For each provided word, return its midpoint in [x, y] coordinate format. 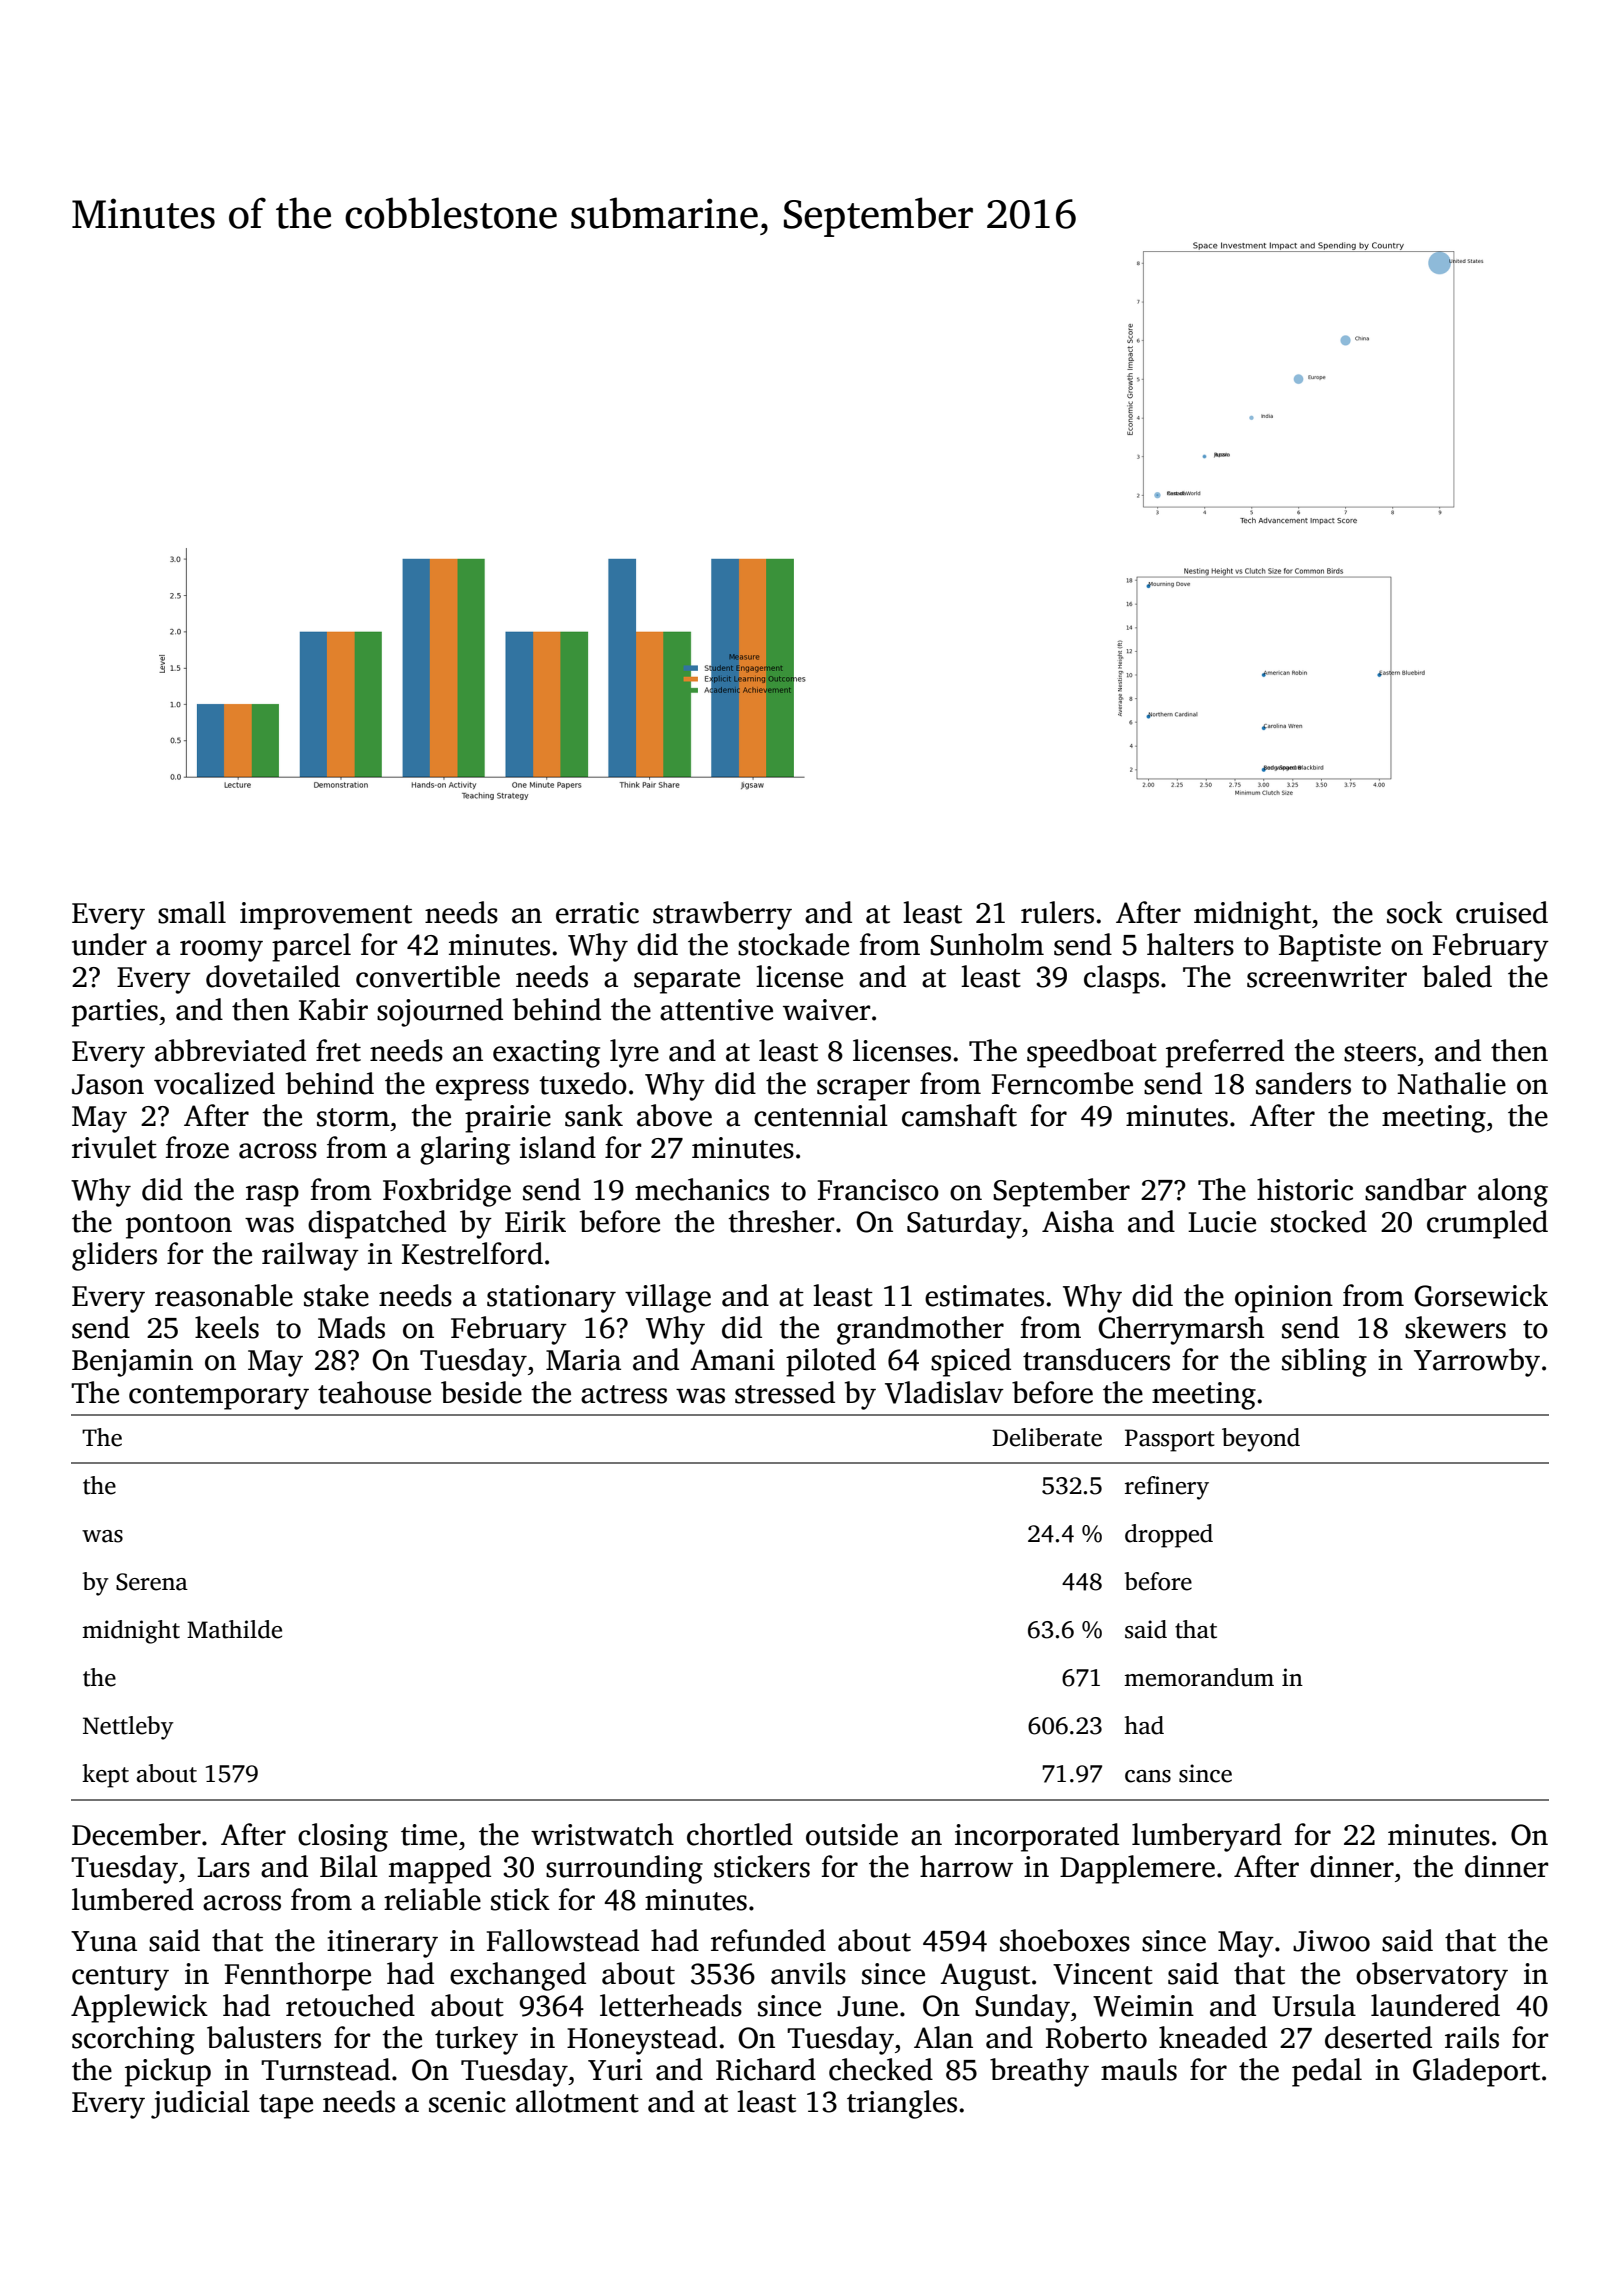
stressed [785, 1392]
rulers [1057, 912]
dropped [1169, 1536]
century [120, 1978]
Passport [1170, 1440]
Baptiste [1330, 948]
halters [1190, 944]
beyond [1261, 1440]
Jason [108, 1084]
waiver [826, 1010]
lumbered [133, 1899]
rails [1472, 2037]
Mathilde [234, 1629]
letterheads [671, 2005]
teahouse [374, 1392]
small [192, 912]
